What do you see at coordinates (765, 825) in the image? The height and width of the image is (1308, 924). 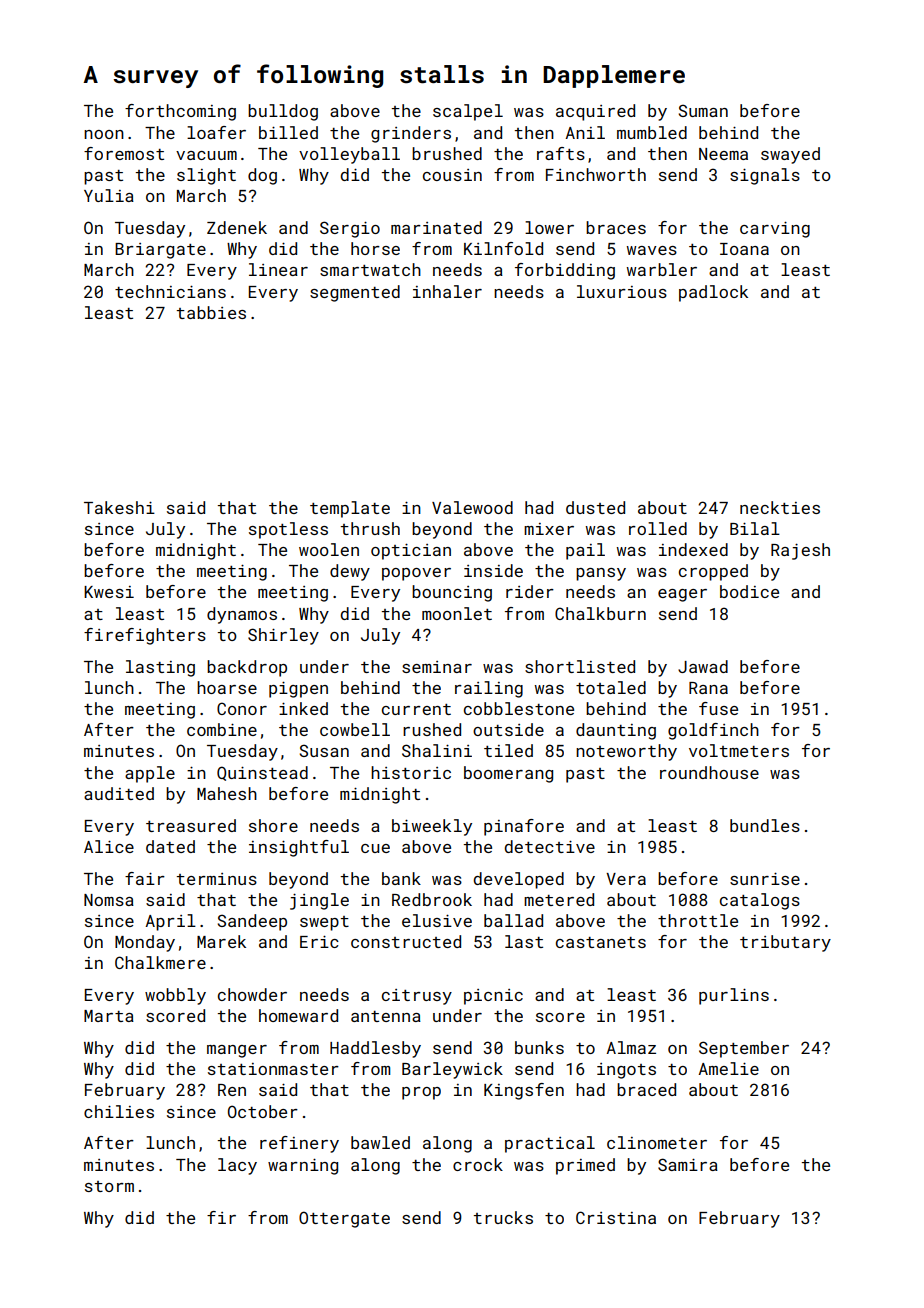 I see `bundles` at bounding box center [765, 825].
